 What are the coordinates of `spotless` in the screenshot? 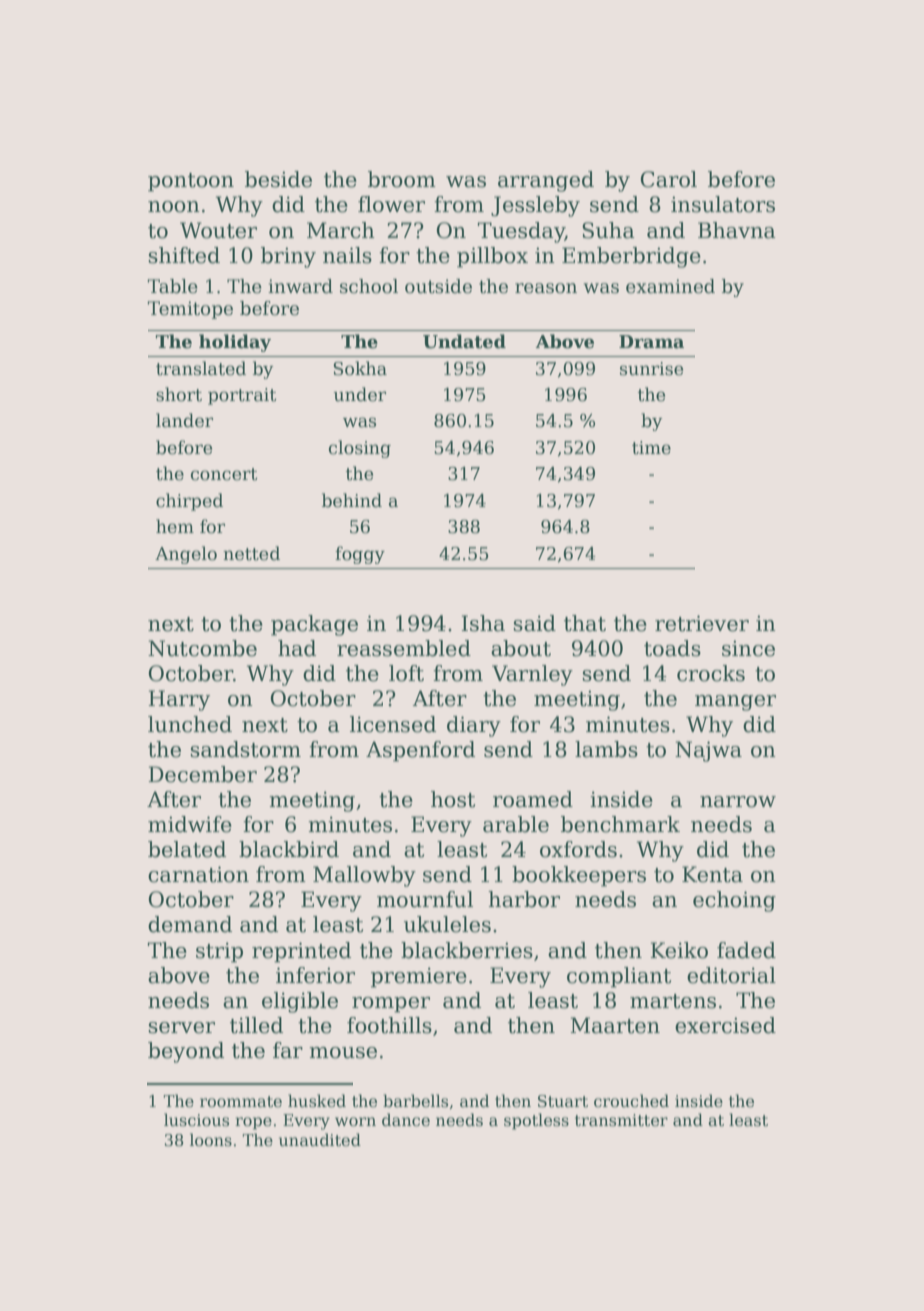 It's located at (536, 1121).
